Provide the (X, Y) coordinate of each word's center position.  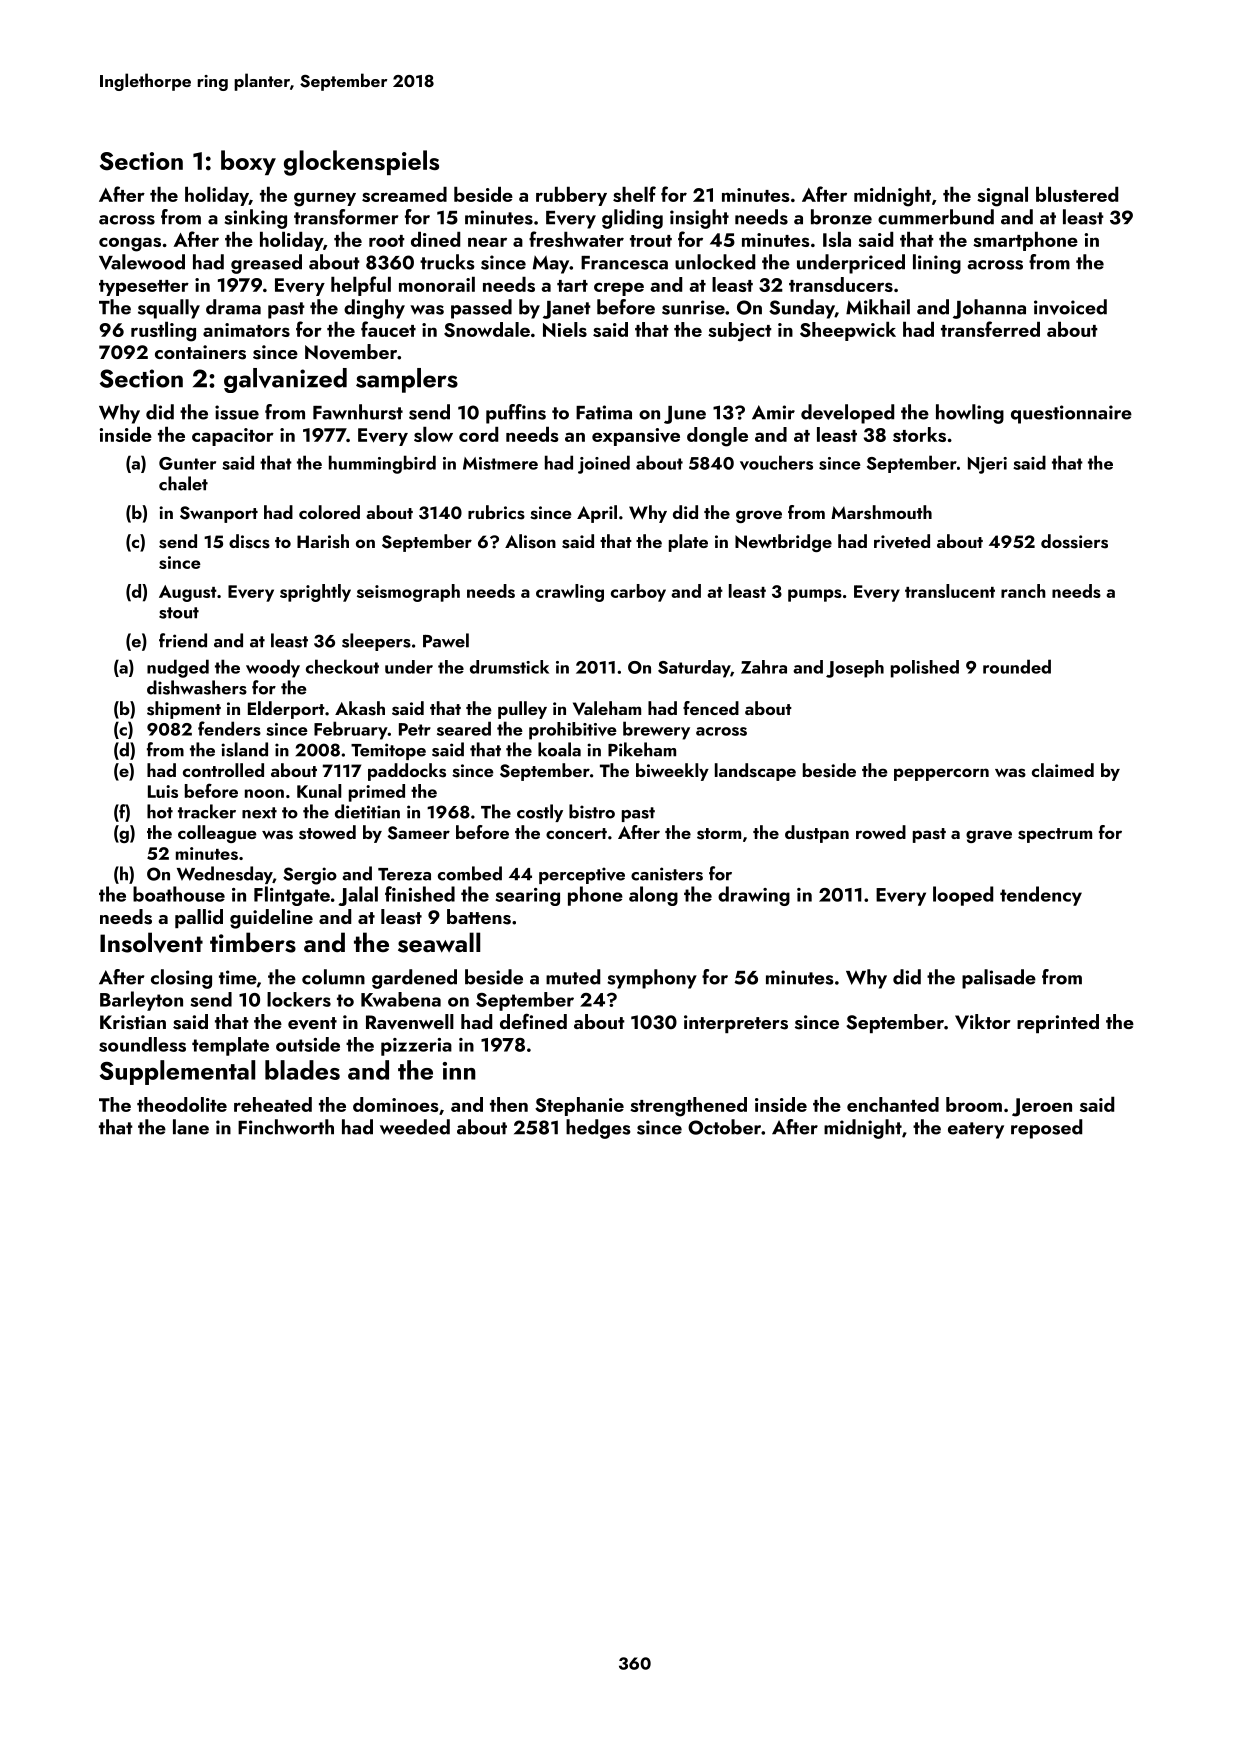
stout (179, 613)
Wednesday (225, 875)
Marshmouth (881, 512)
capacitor (233, 437)
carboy (638, 593)
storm (719, 834)
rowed (881, 832)
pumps (815, 595)
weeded (415, 1127)
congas (130, 244)
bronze (841, 217)
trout (651, 241)
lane (191, 1127)
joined (604, 464)
